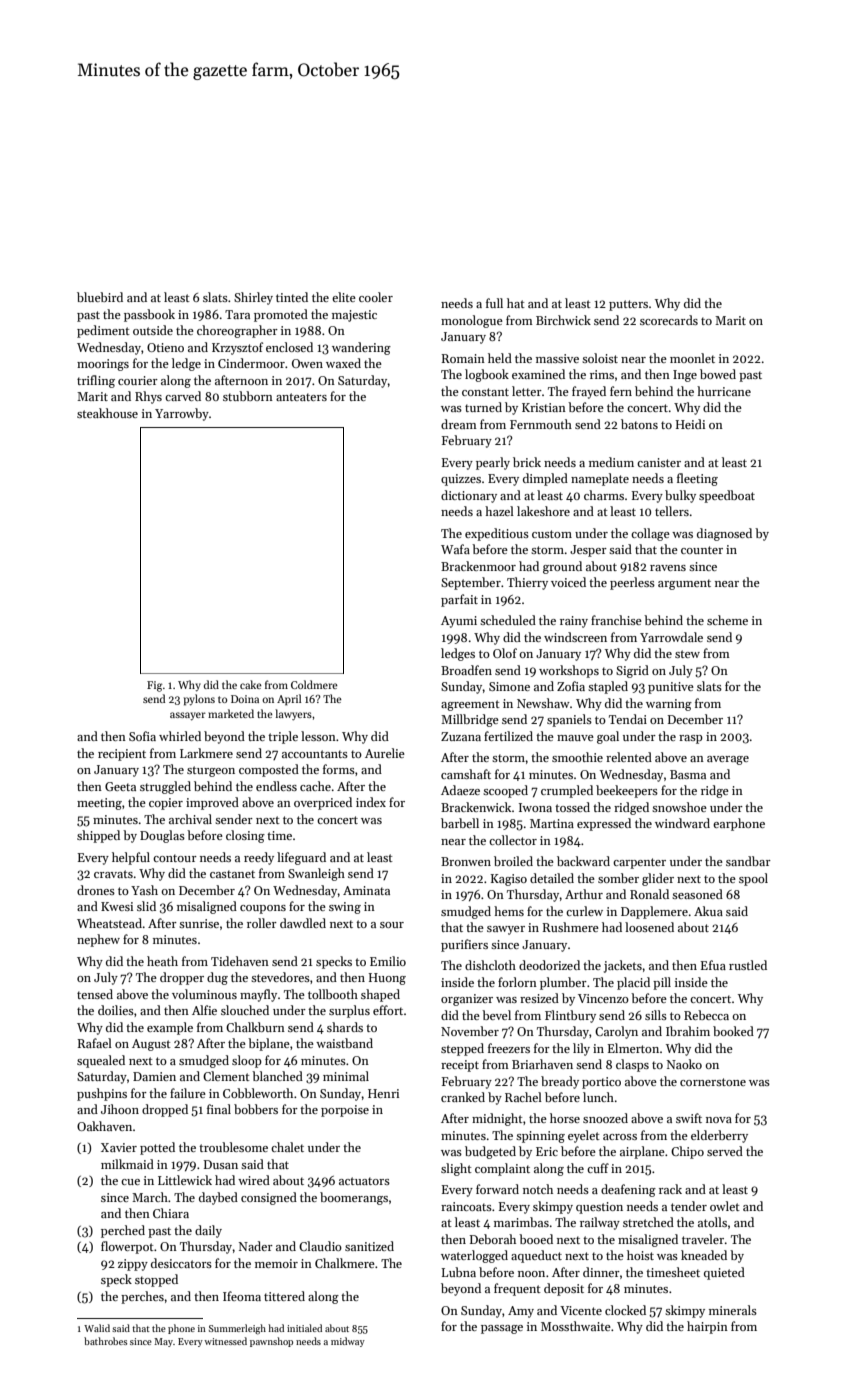 The image size is (849, 1400). I want to click on scorecards, so click(669, 320).
